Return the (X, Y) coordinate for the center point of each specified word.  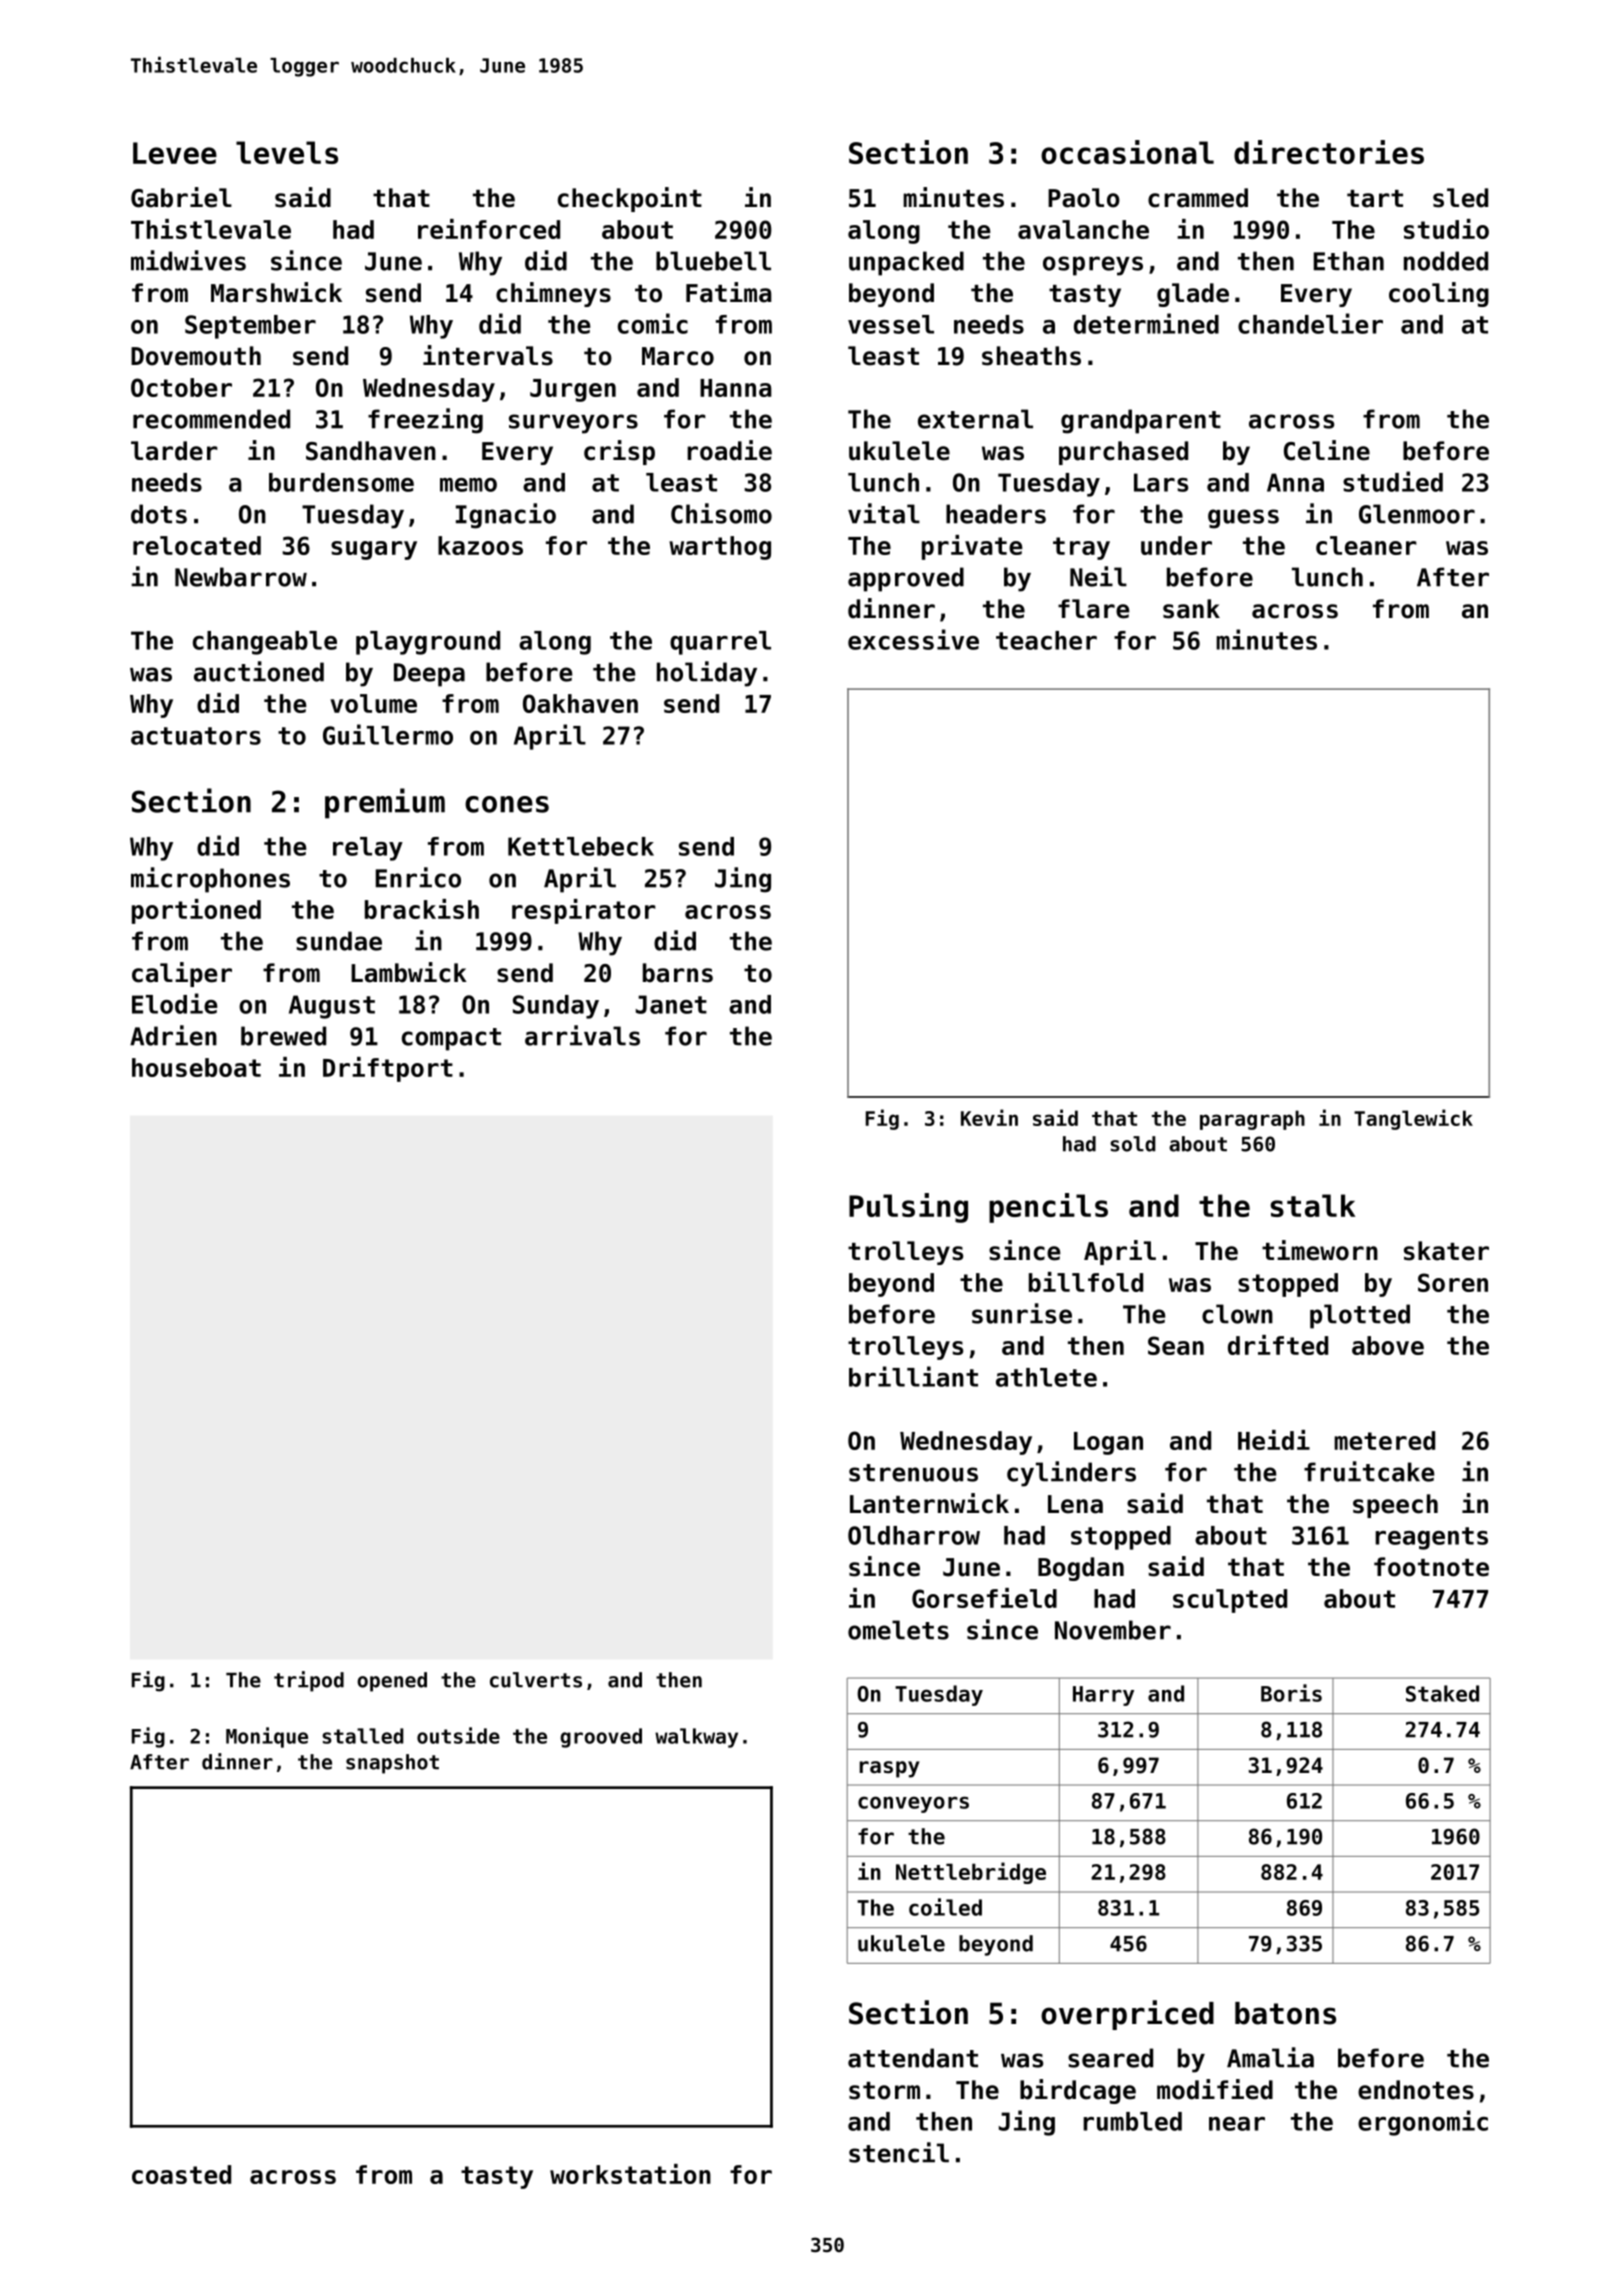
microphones (210, 880)
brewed (283, 1036)
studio (1446, 229)
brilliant (913, 1376)
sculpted (1230, 1601)
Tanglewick (1413, 1119)
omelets (898, 1630)
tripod (309, 1681)
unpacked (906, 263)
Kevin (989, 1117)
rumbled (1132, 2121)
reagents (1431, 1538)
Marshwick (276, 292)
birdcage (1078, 2091)
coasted (181, 2174)
